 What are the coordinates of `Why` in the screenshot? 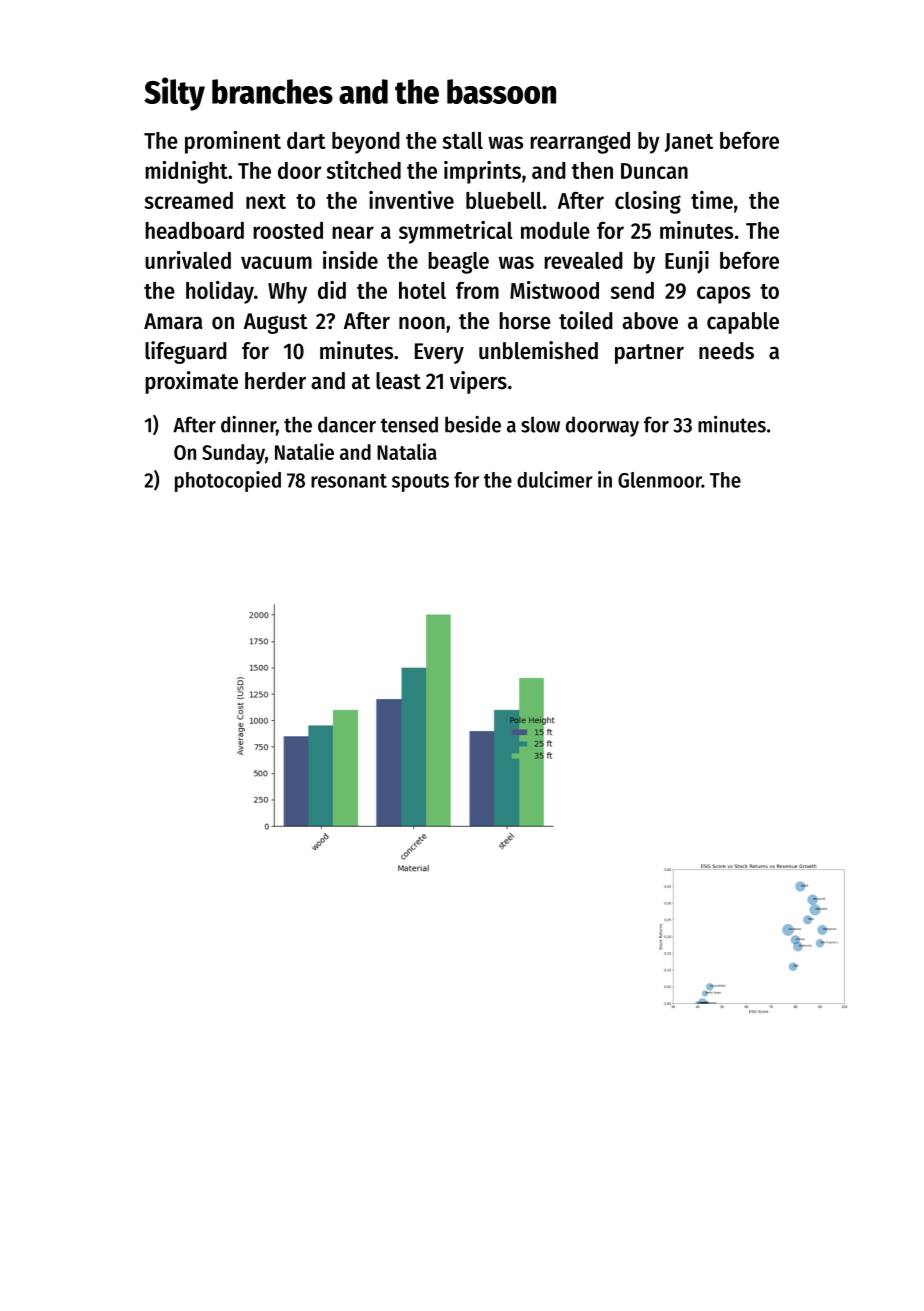 It's located at (287, 293).
